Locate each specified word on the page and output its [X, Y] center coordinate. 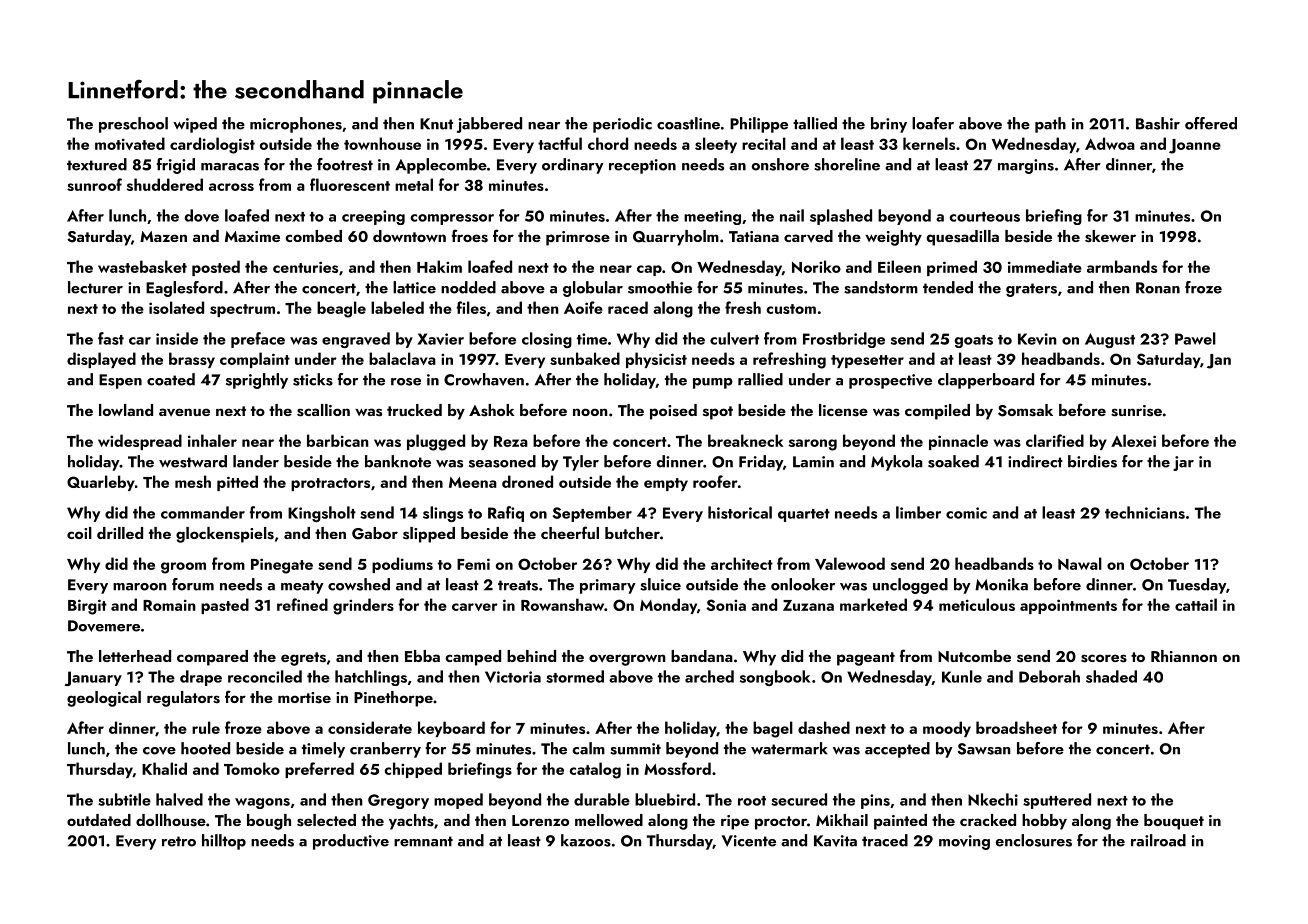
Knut [436, 124]
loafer [933, 123]
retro [179, 841]
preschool [133, 125]
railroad [1158, 840]
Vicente [749, 841]
